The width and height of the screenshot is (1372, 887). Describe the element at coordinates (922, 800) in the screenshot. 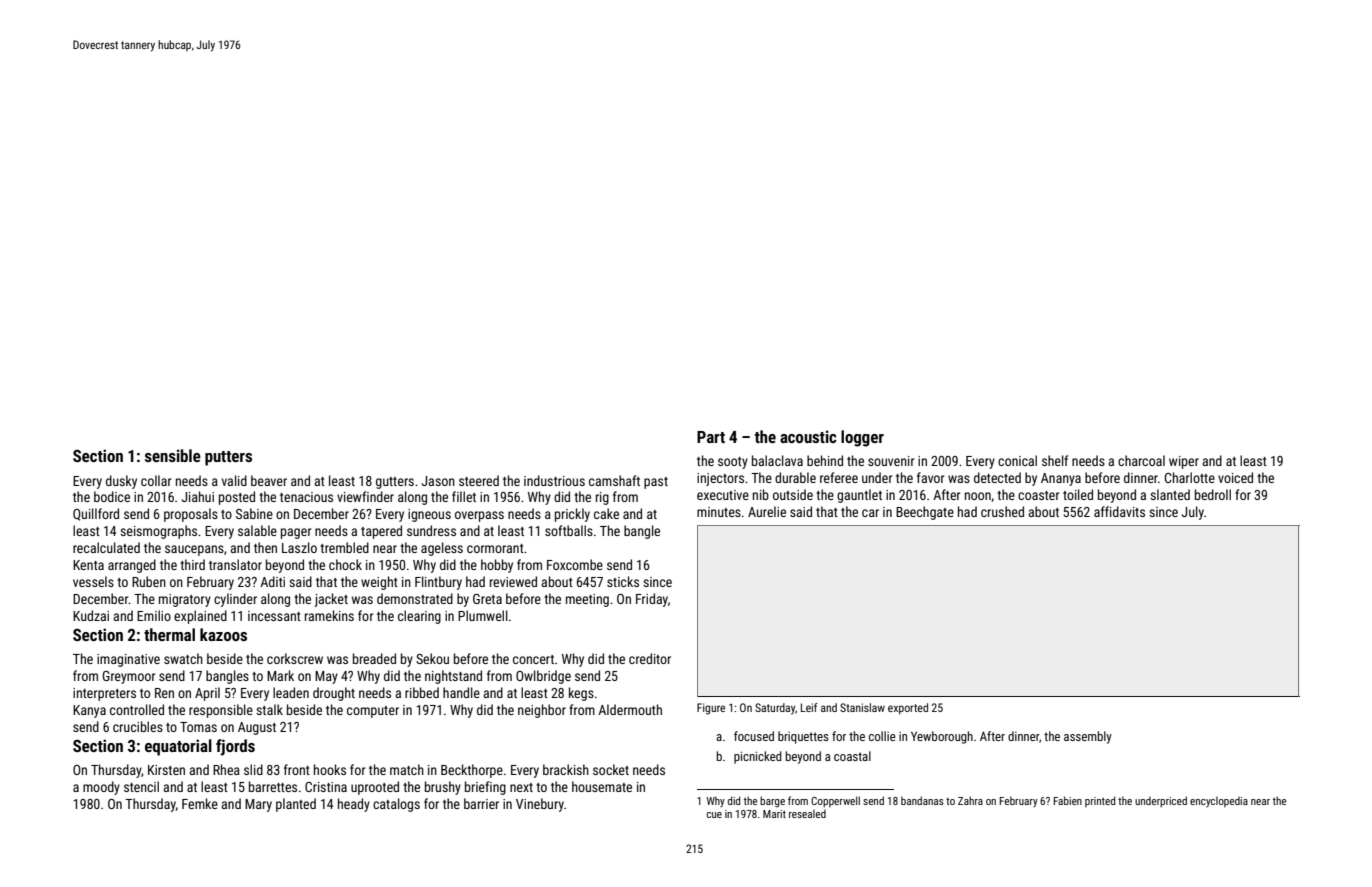

I see `bandanas` at that location.
